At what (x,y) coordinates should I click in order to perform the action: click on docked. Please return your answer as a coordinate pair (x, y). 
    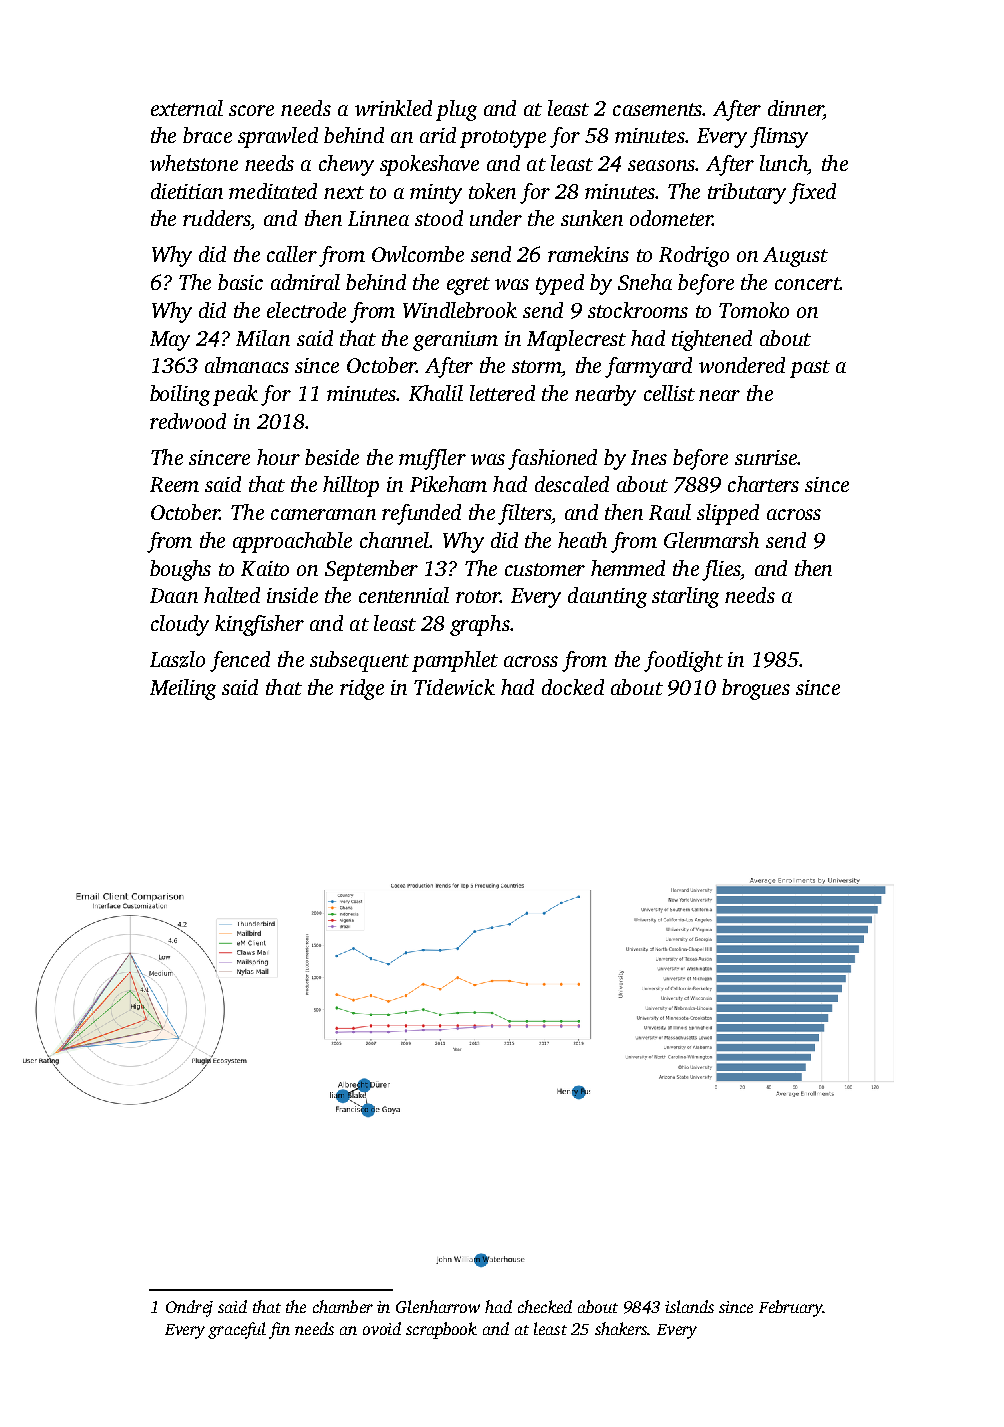
    Looking at the image, I should click on (573, 687).
